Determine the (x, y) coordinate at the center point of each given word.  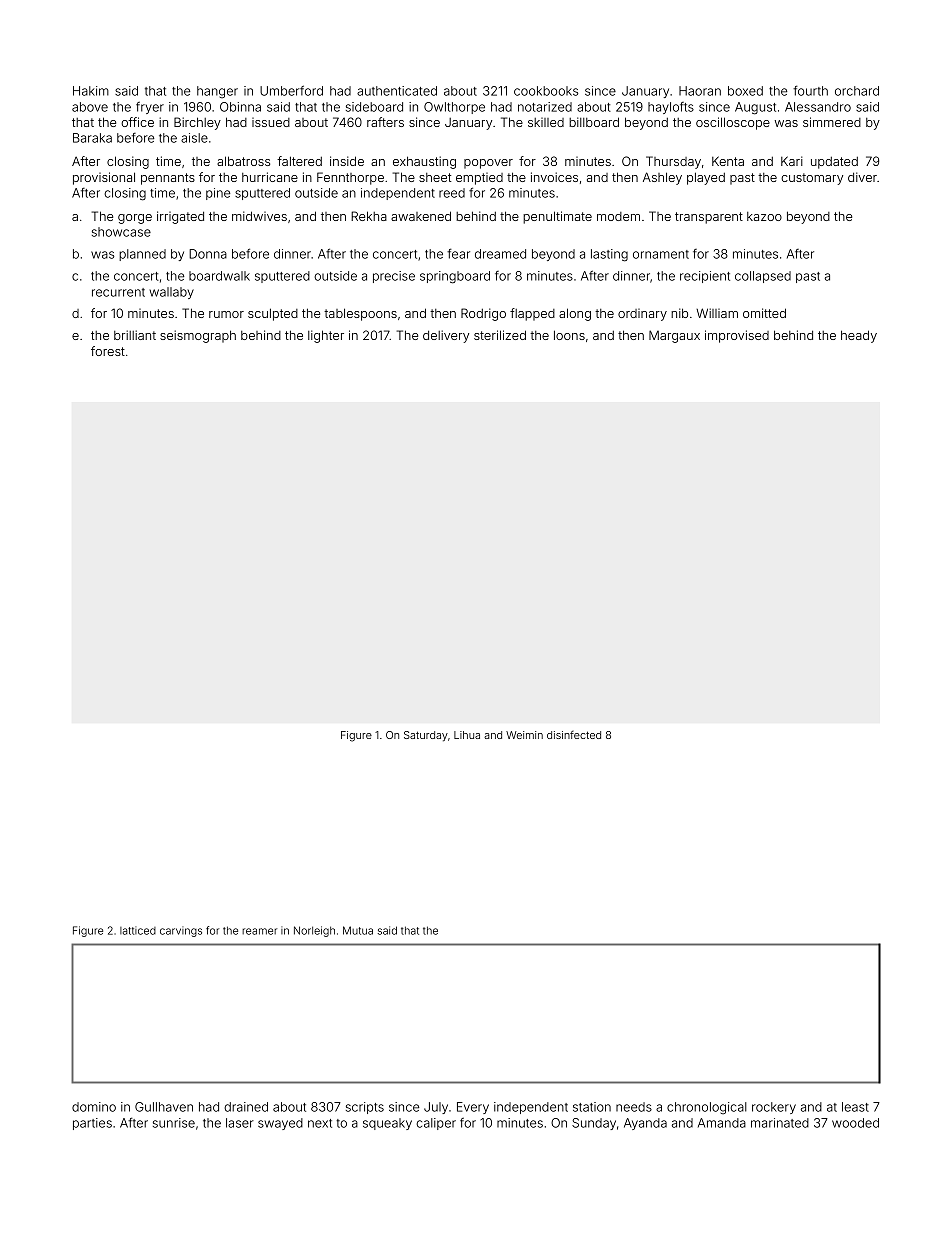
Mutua (358, 930)
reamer (259, 931)
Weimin (524, 735)
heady (859, 336)
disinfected (574, 735)
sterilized (500, 335)
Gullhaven (164, 1107)
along (575, 314)
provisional (104, 178)
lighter (326, 336)
